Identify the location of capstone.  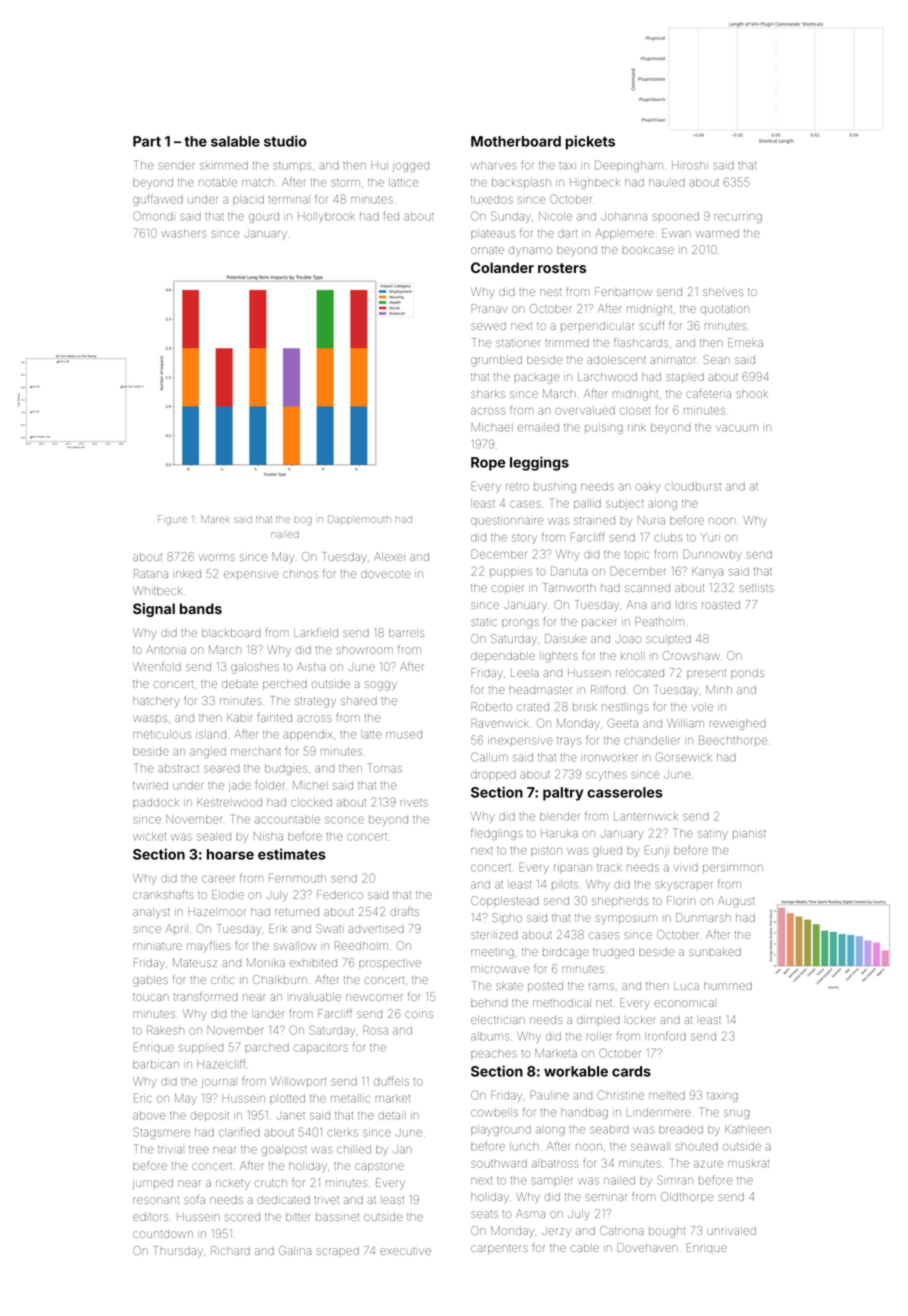
(379, 1167).
